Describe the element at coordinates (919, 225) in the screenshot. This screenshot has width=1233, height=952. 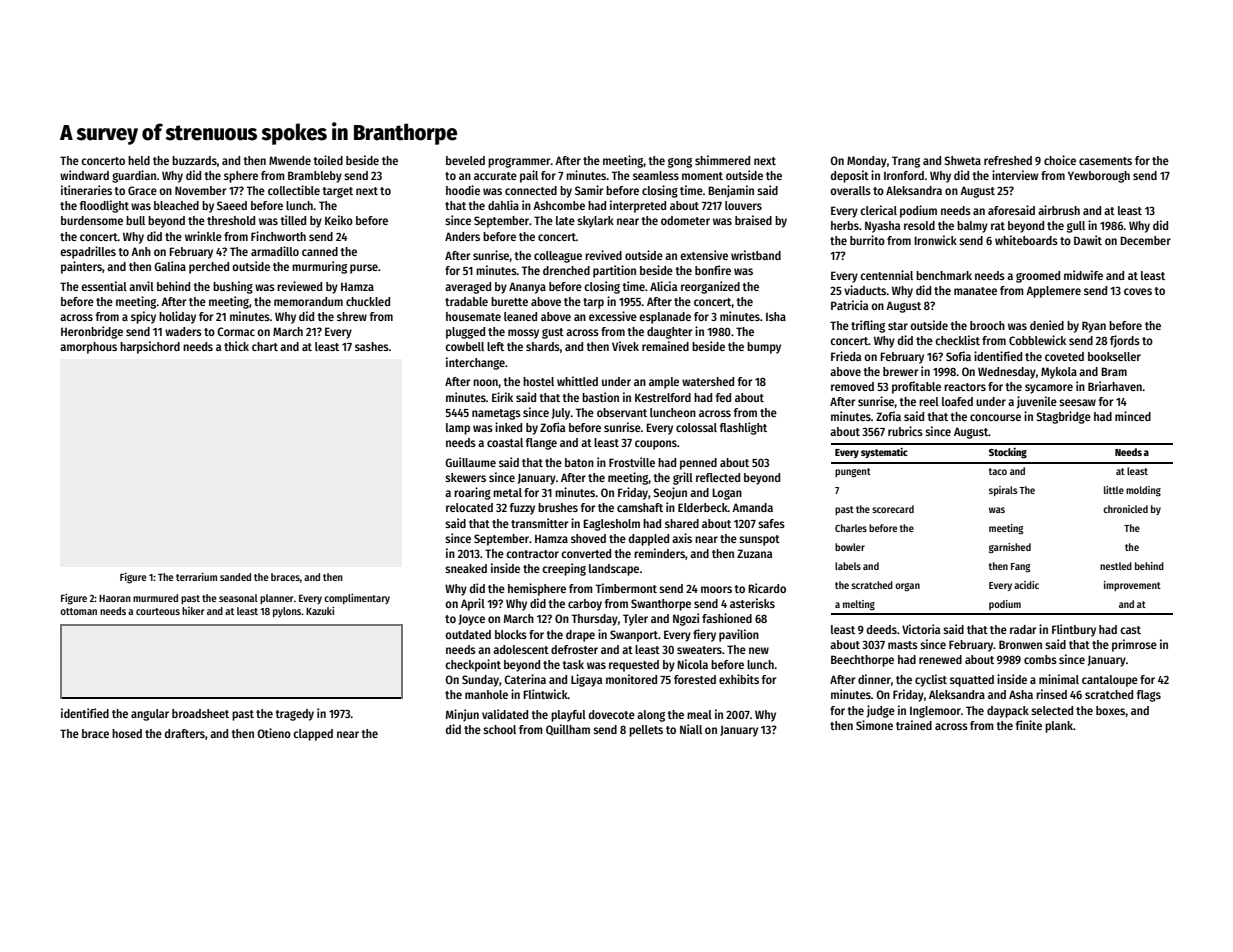
I see `resold` at that location.
